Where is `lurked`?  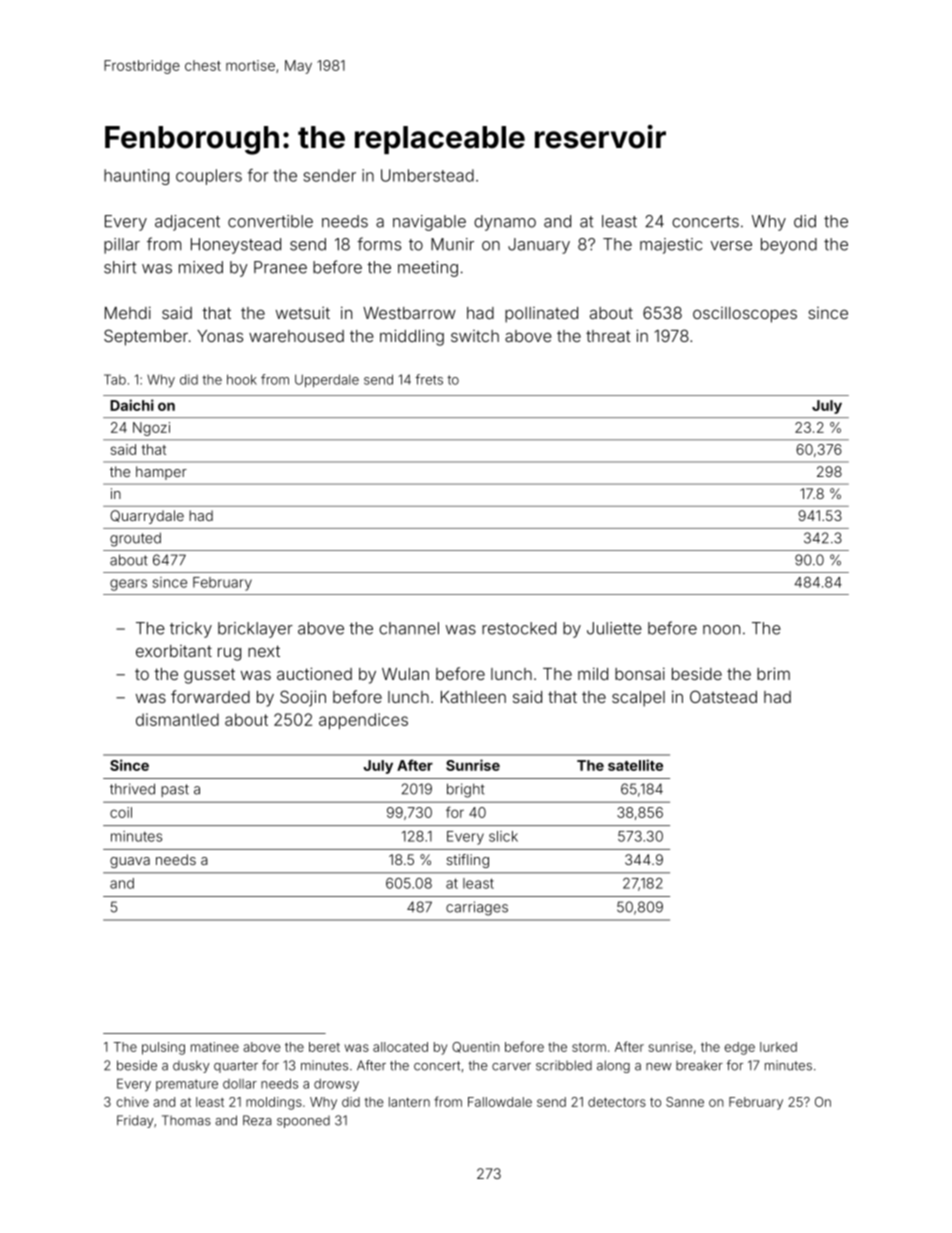
lurked is located at coordinates (778, 1047).
